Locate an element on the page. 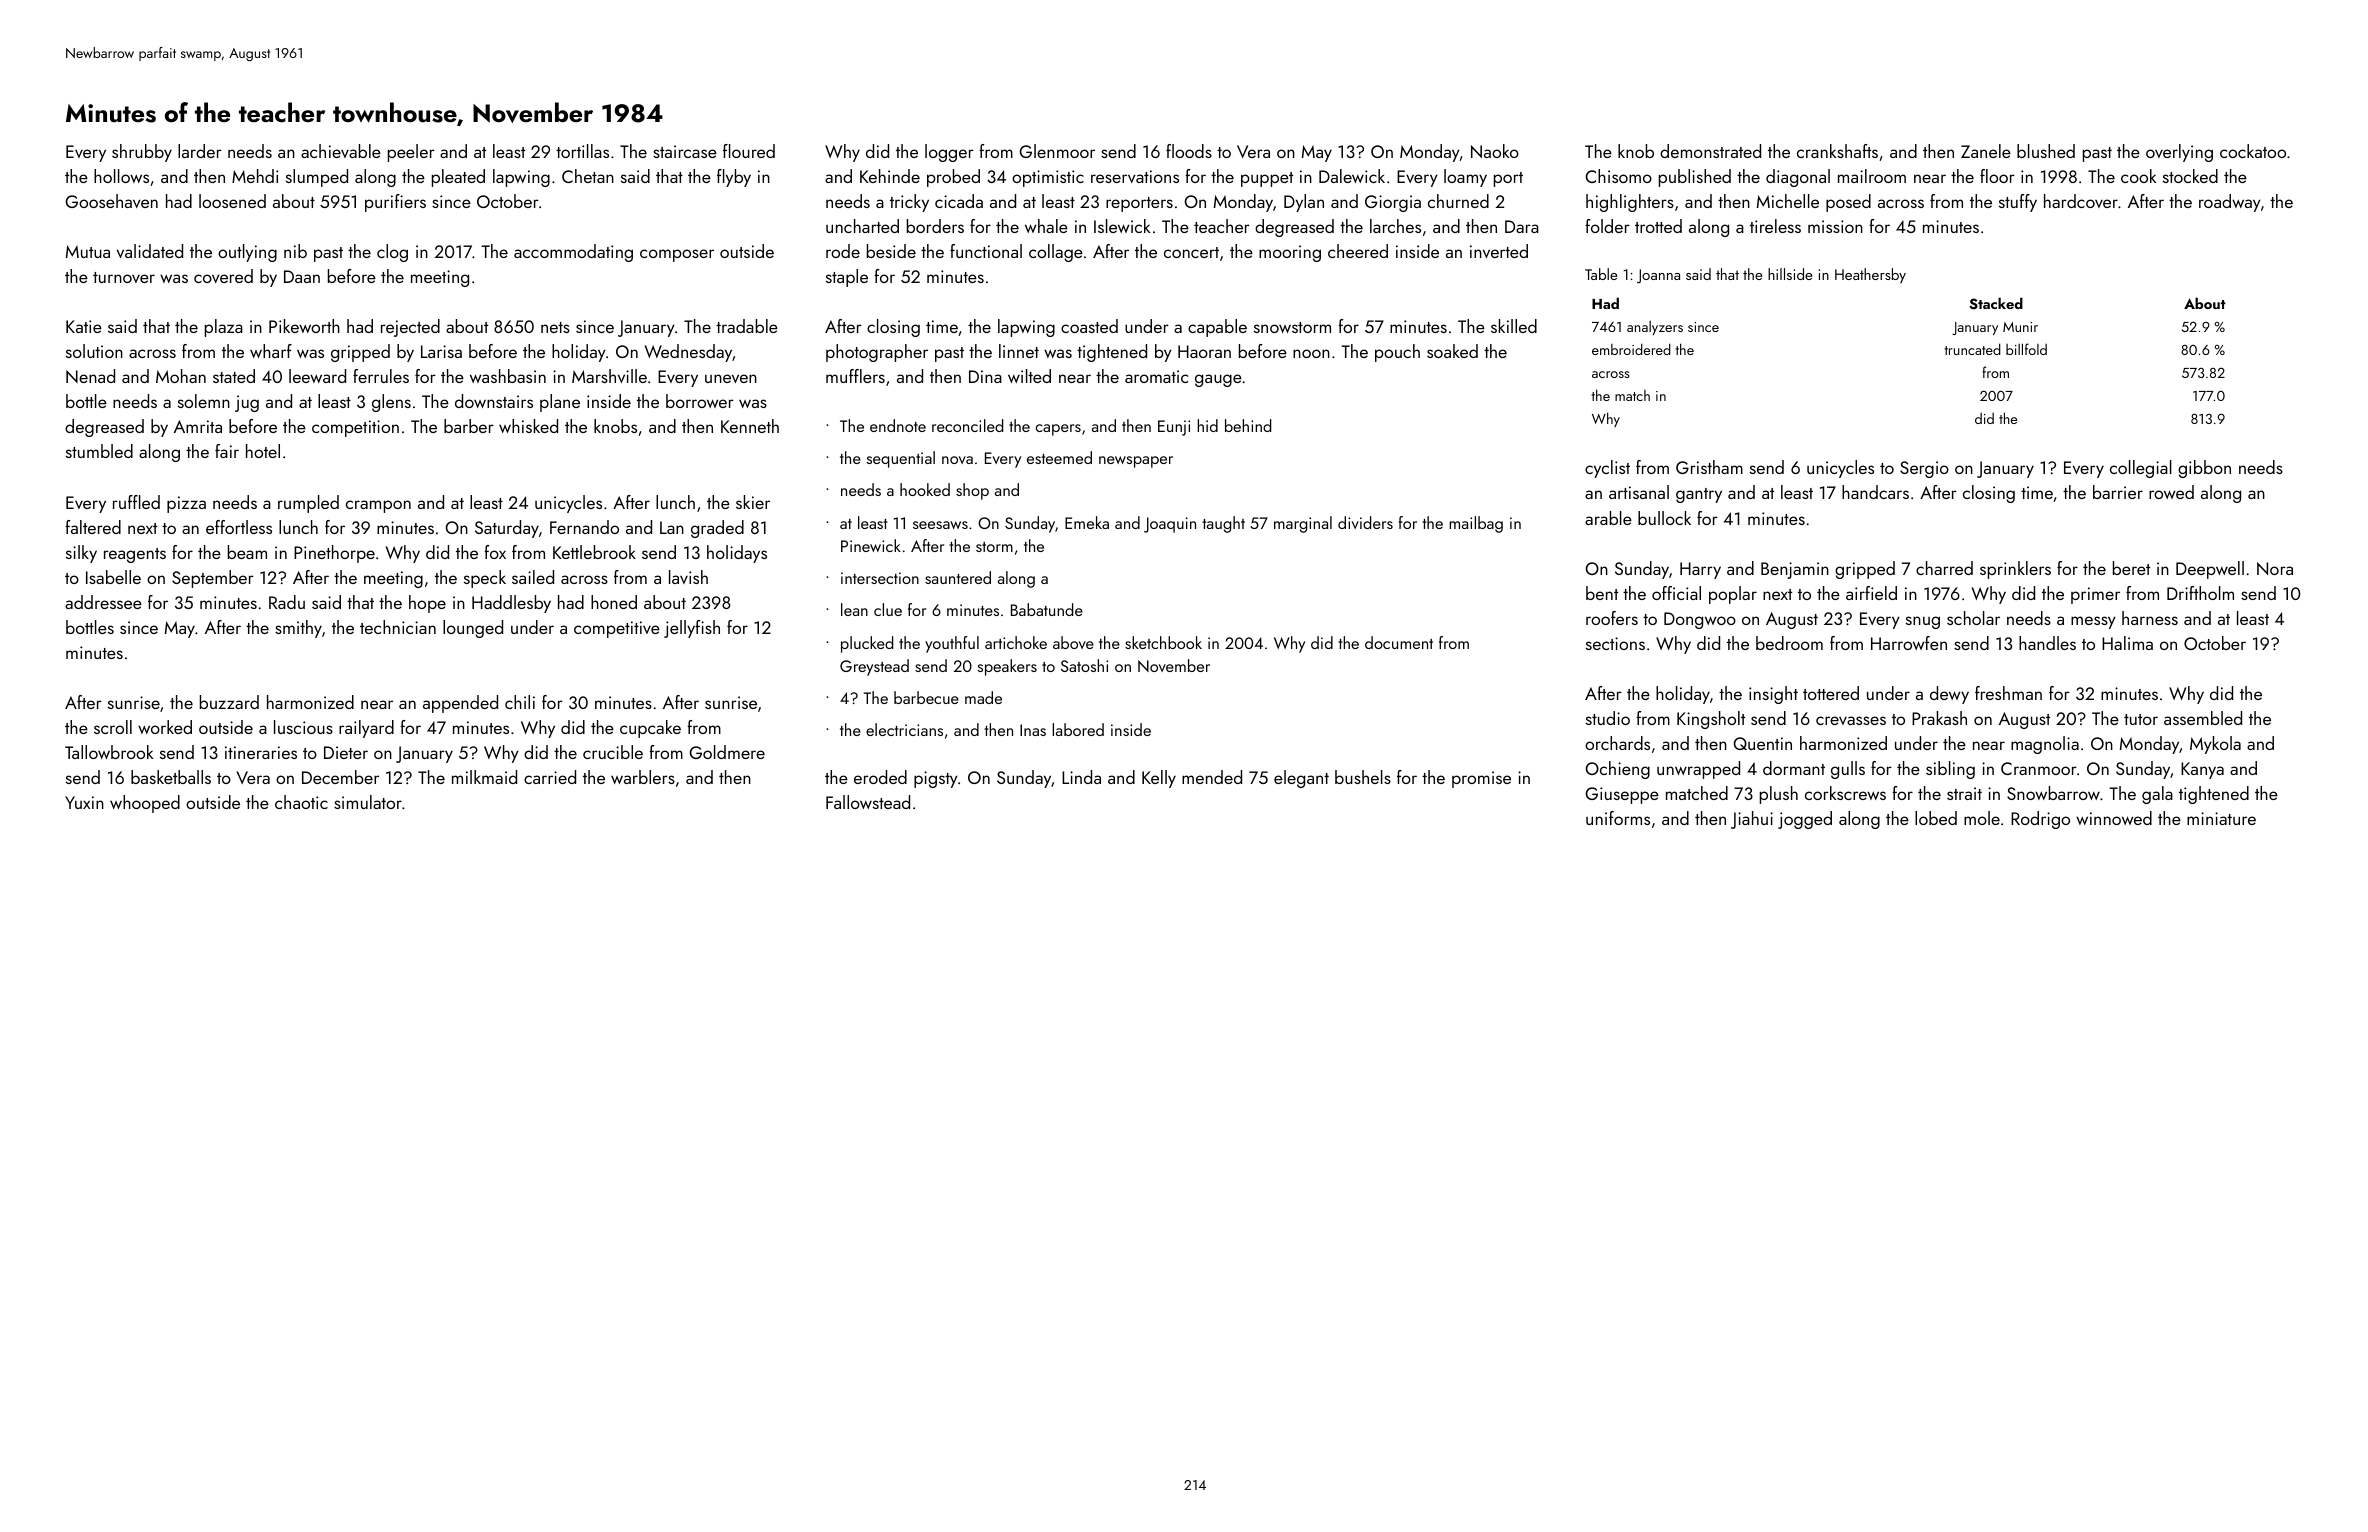 This page has width=2368, height=1532. tortillas is located at coordinates (582, 151).
